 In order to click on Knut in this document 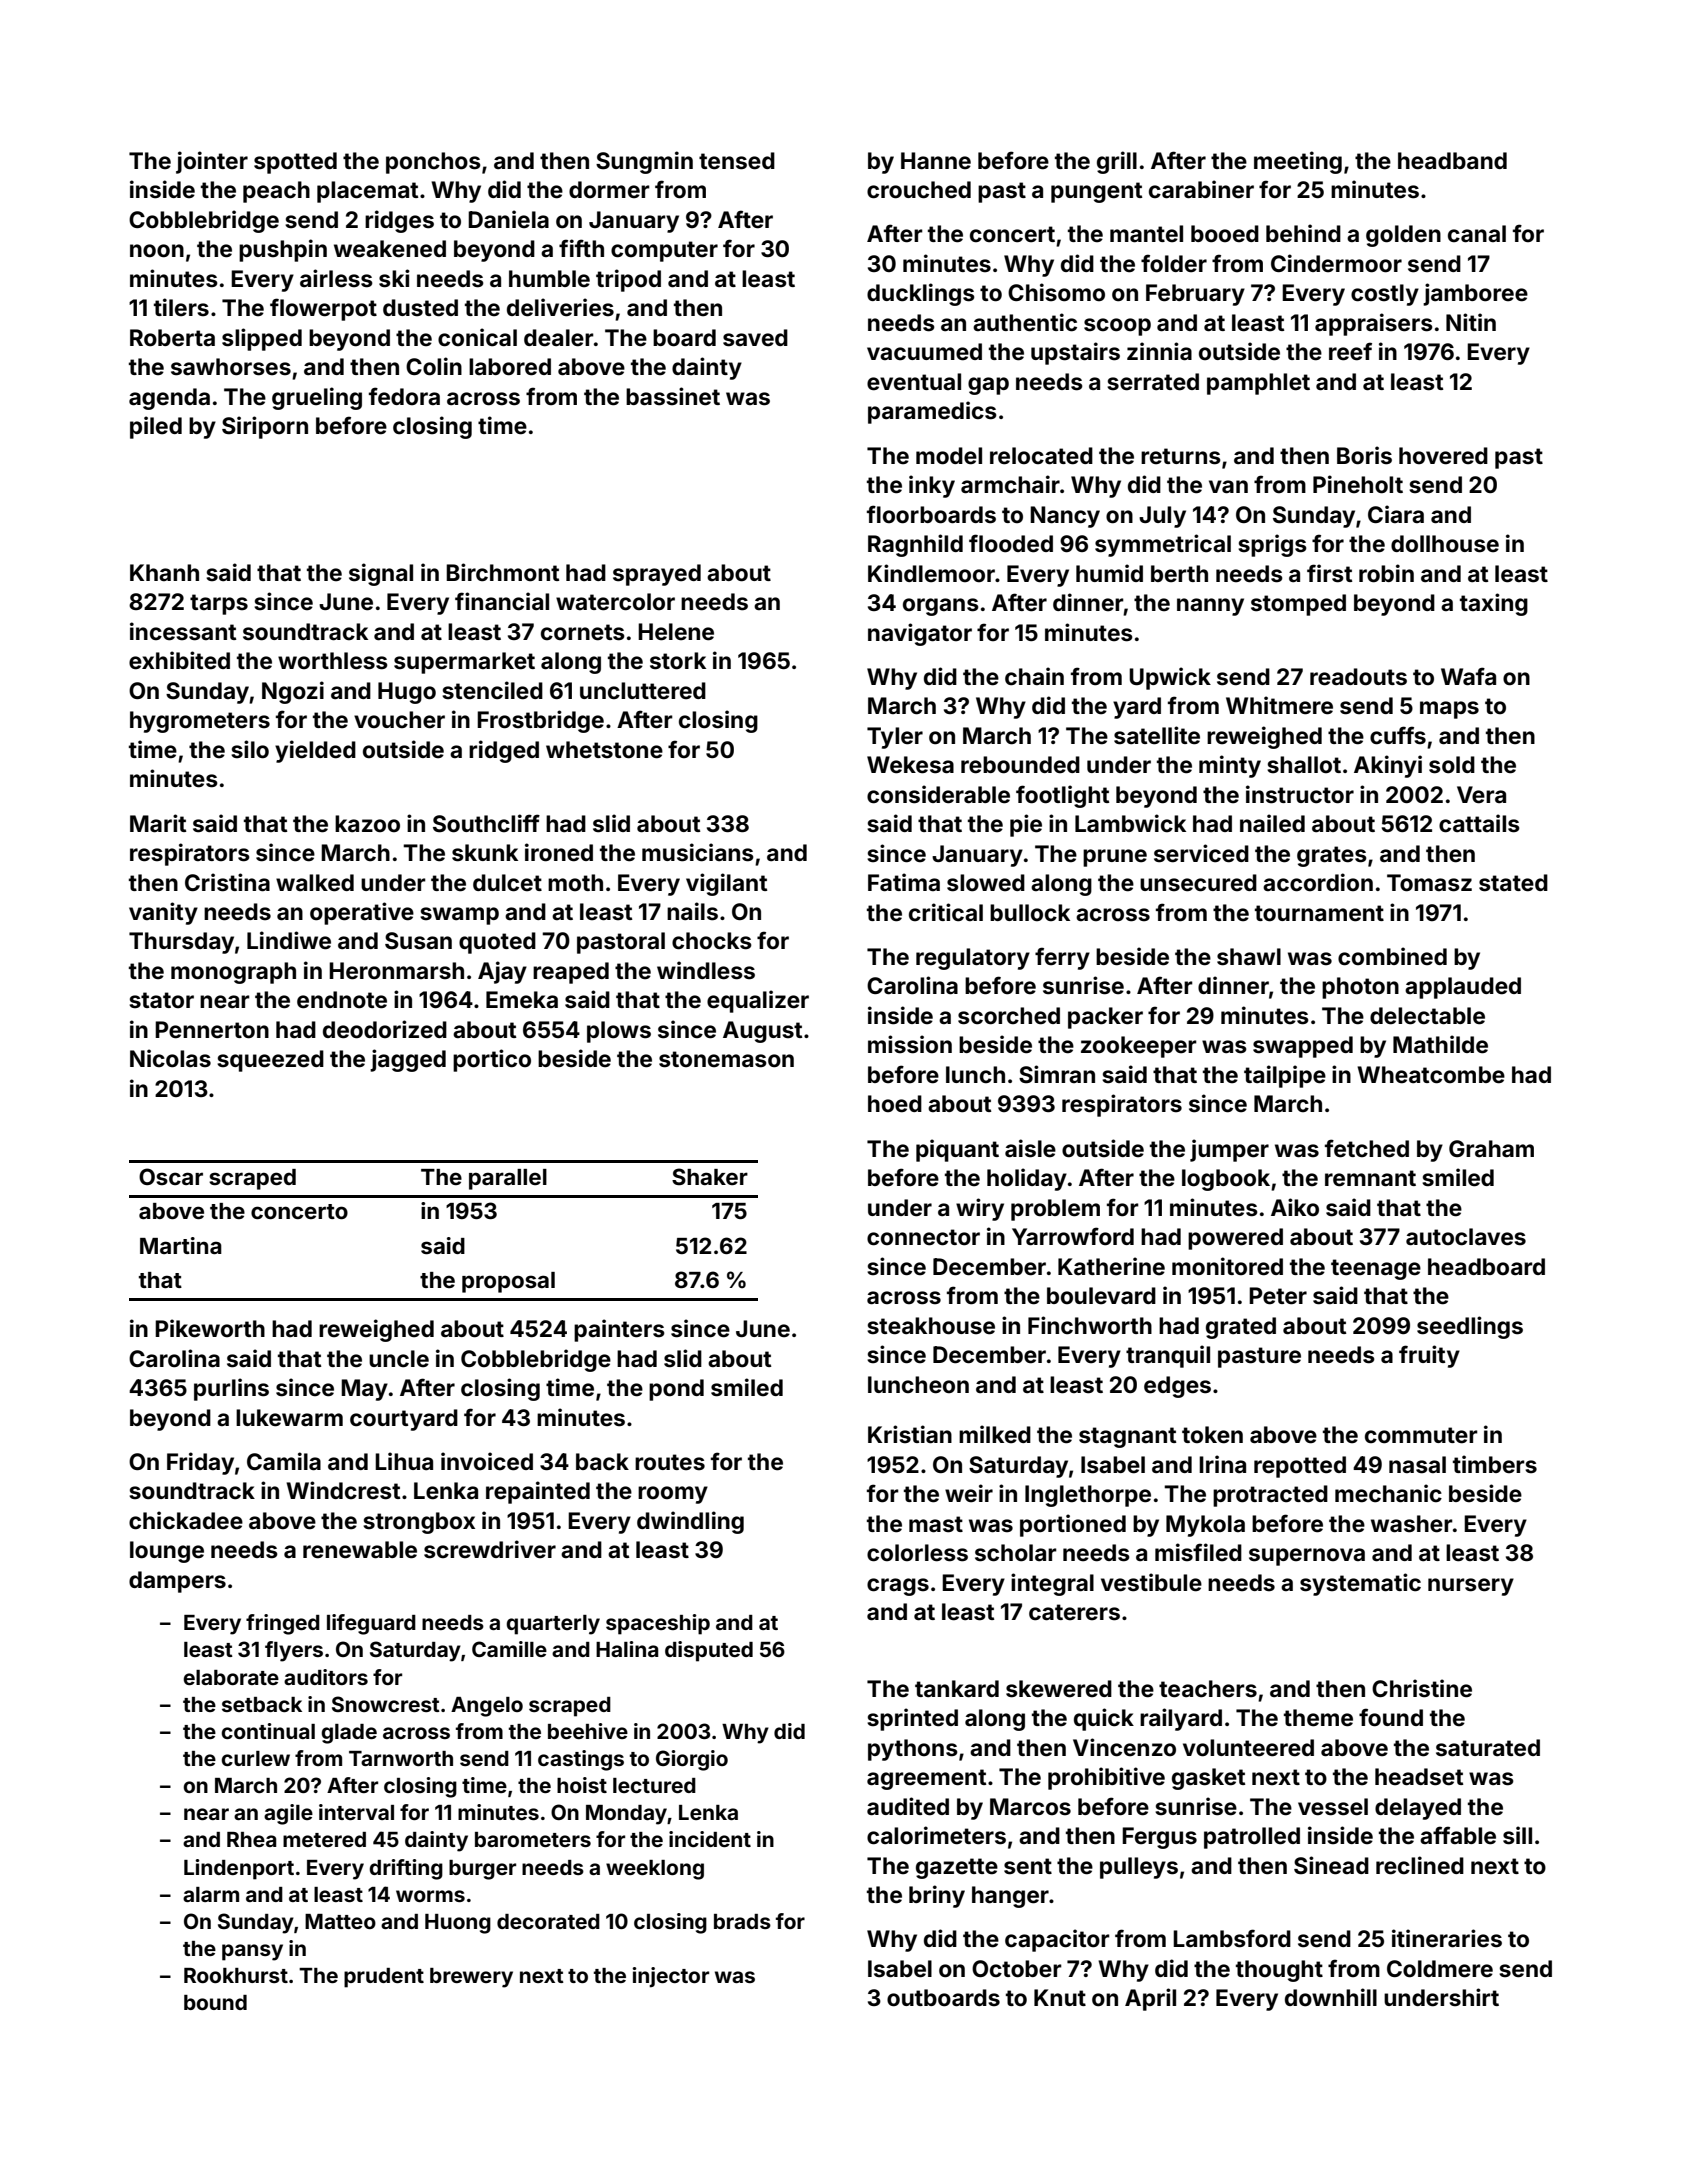, I will do `click(1060, 1997)`.
